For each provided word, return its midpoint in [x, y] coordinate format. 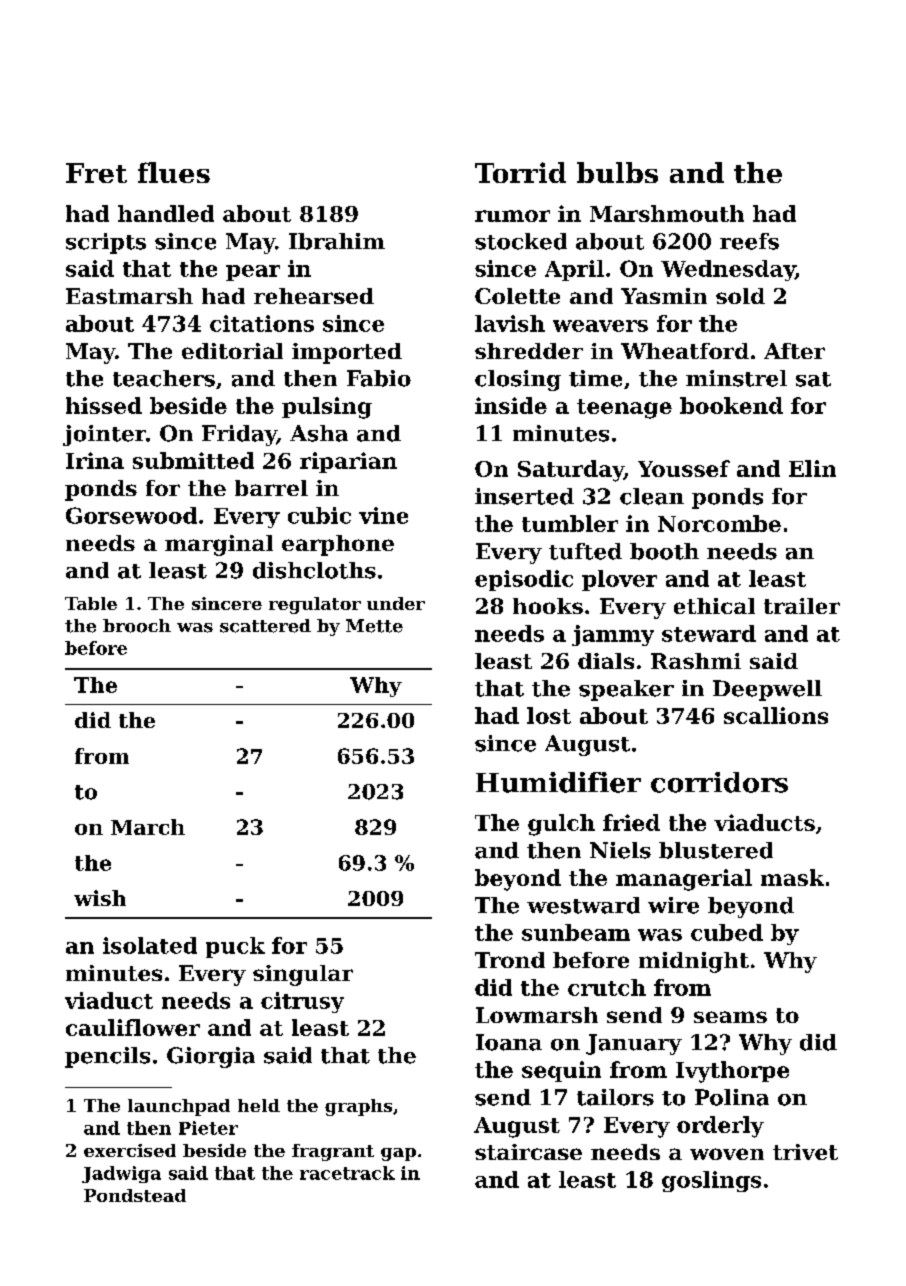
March [148, 827]
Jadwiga [121, 1174]
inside [511, 405]
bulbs [617, 172]
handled [166, 213]
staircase [528, 1152]
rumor [512, 216]
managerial [684, 880]
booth [664, 551]
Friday [239, 435]
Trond [510, 960]
